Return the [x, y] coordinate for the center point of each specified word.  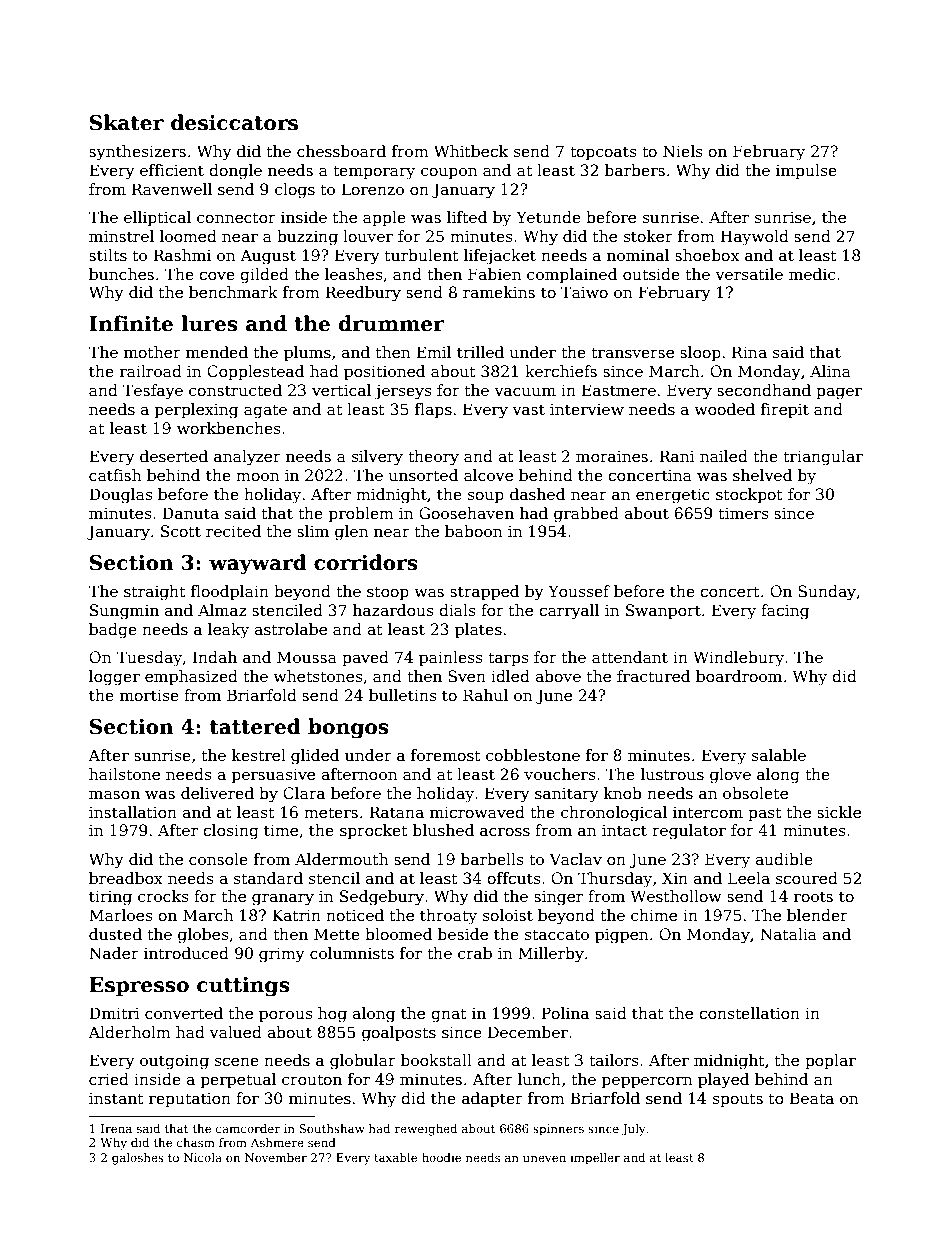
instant [116, 1098]
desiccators [234, 122]
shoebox [707, 255]
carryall [569, 612]
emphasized [191, 677]
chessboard [341, 151]
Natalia [788, 934]
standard [268, 878]
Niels [682, 151]
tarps [508, 659]
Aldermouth [341, 859]
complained [572, 275]
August [268, 257]
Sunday [827, 593]
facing [785, 612]
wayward [258, 564]
